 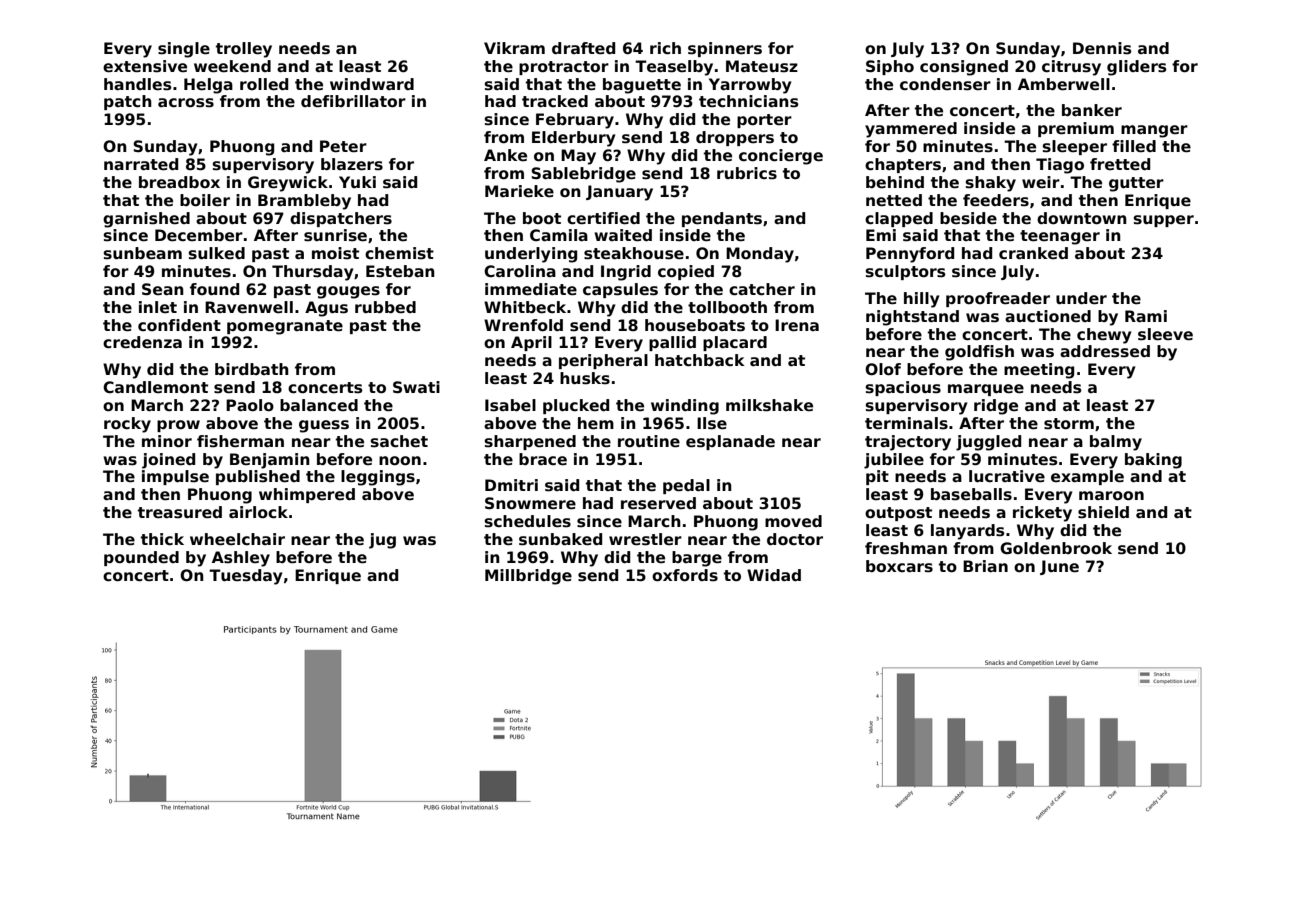 I want to click on Wrenfold, so click(x=523, y=325).
